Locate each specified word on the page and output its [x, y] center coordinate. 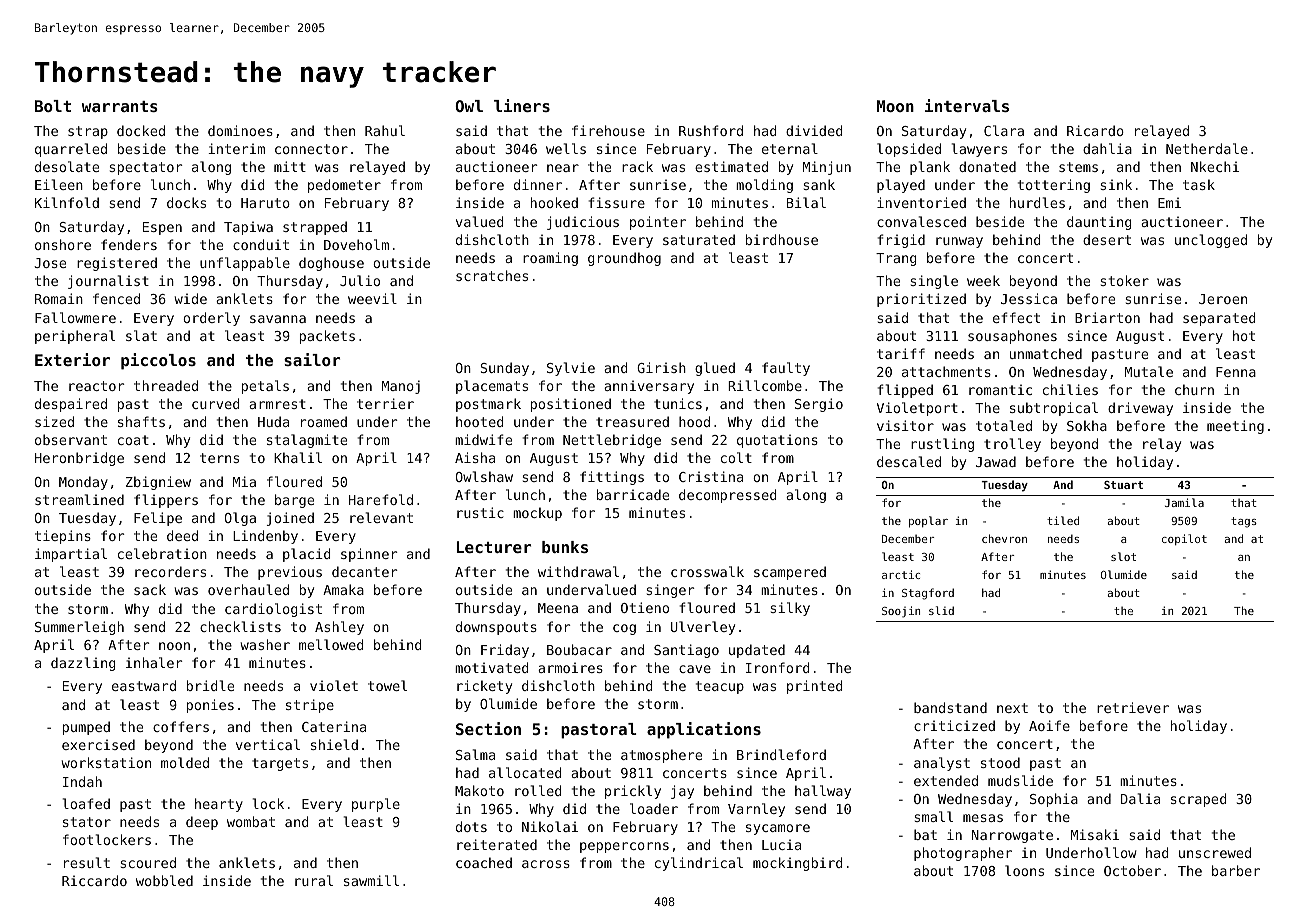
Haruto [265, 203]
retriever [1133, 707]
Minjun [827, 168]
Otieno [645, 607]
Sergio [819, 405]
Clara [1004, 130]
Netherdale [1207, 148]
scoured [148, 862]
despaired [71, 405]
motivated [491, 667]
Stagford [928, 594]
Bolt [53, 106]
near [563, 168]
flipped [905, 391]
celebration [162, 553]
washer [265, 644]
